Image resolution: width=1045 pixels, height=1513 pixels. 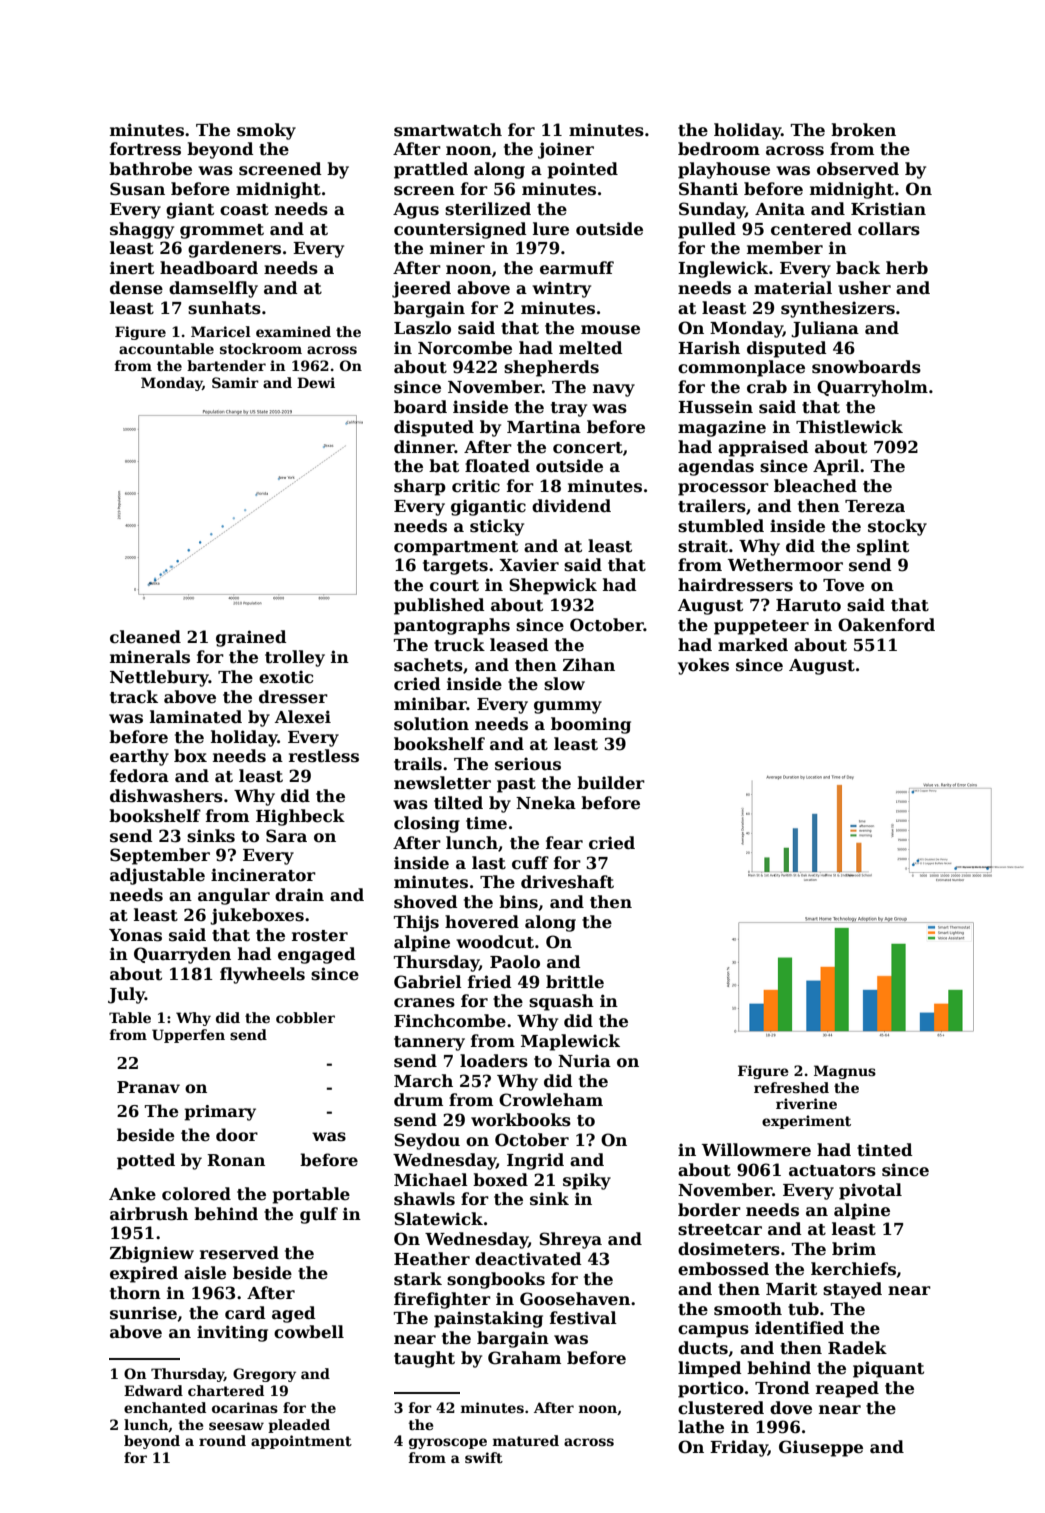 I want to click on round, so click(x=222, y=1440).
